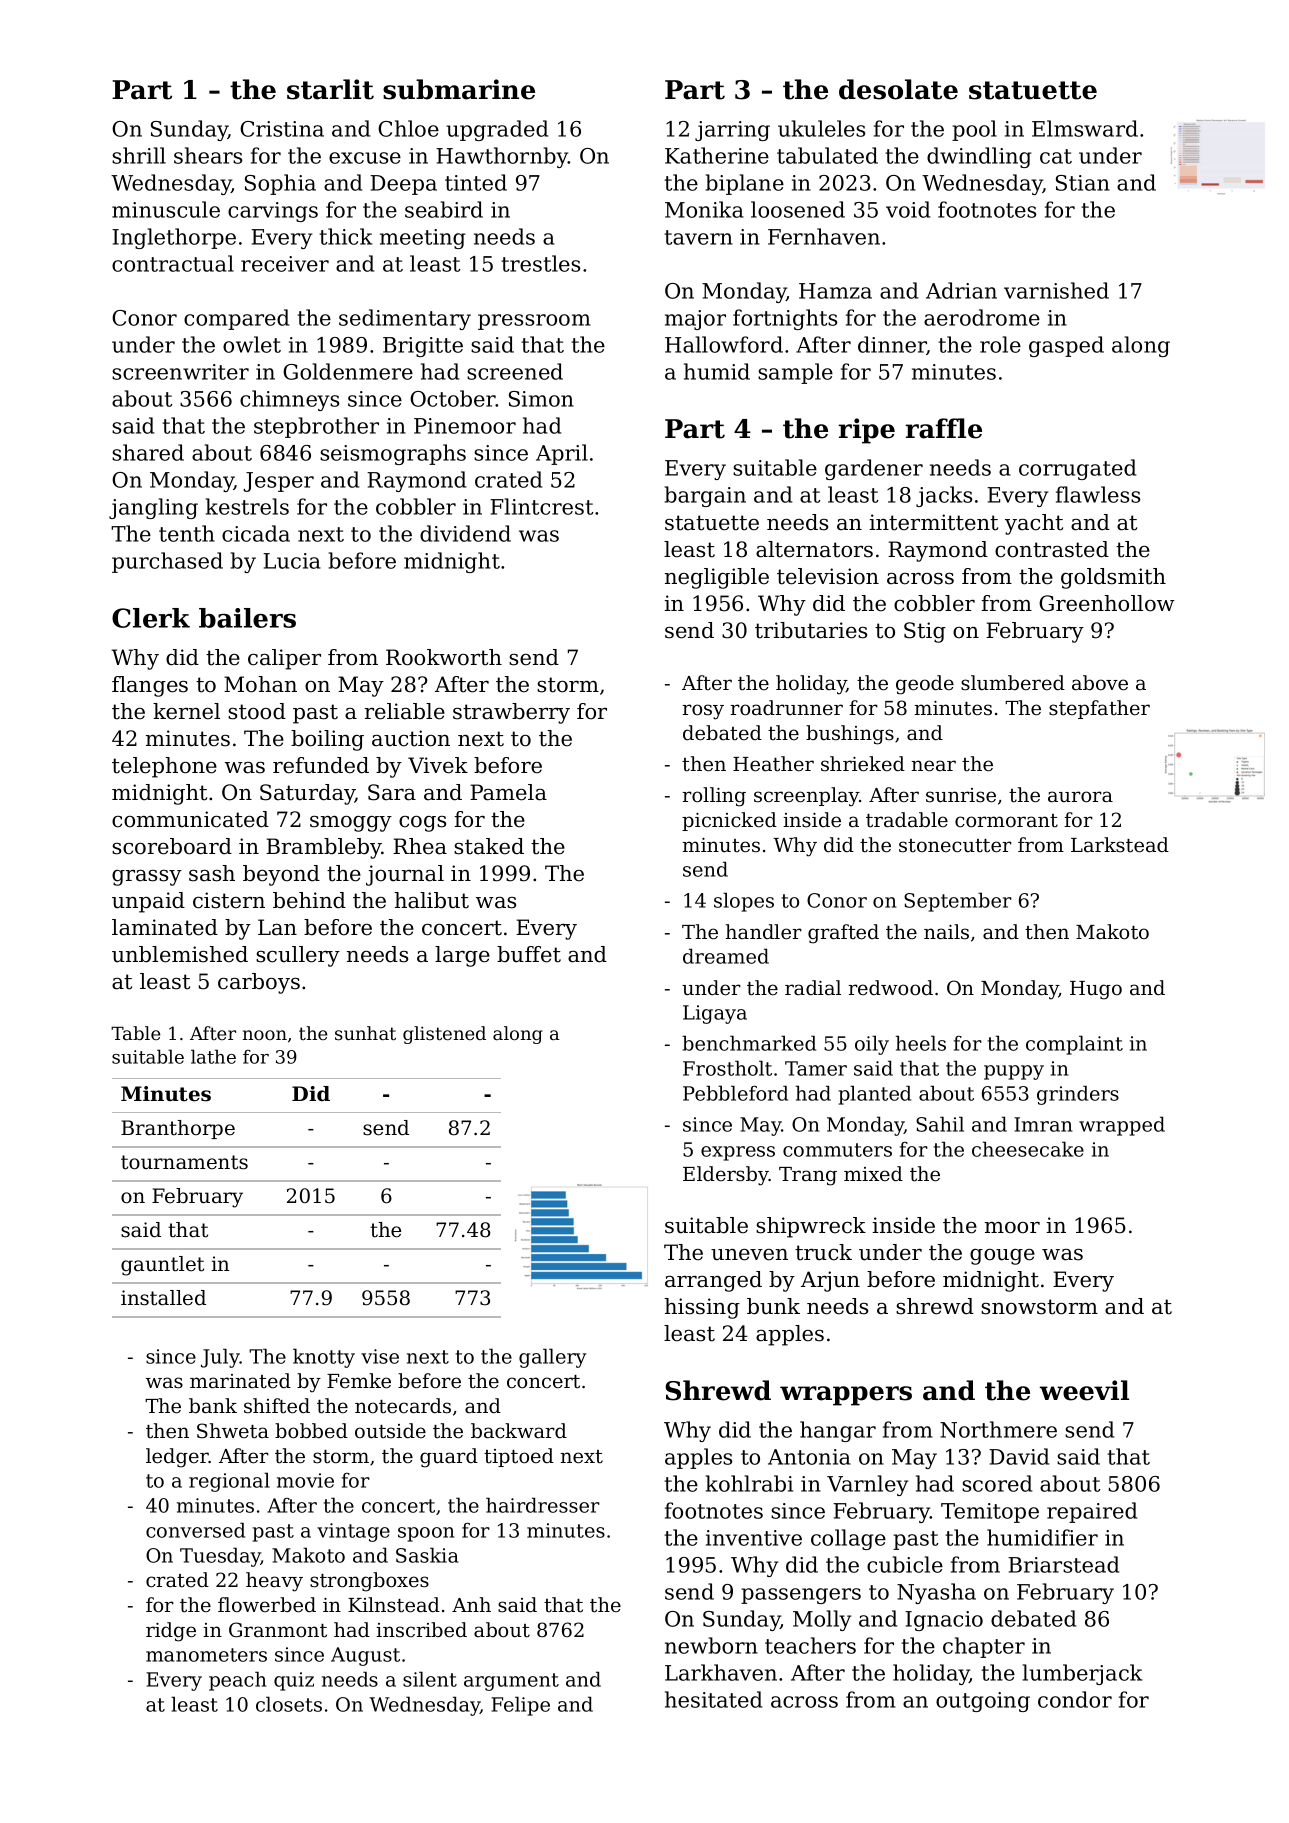 This page has height=1823, width=1289. I want to click on Fernhaven, so click(824, 236).
